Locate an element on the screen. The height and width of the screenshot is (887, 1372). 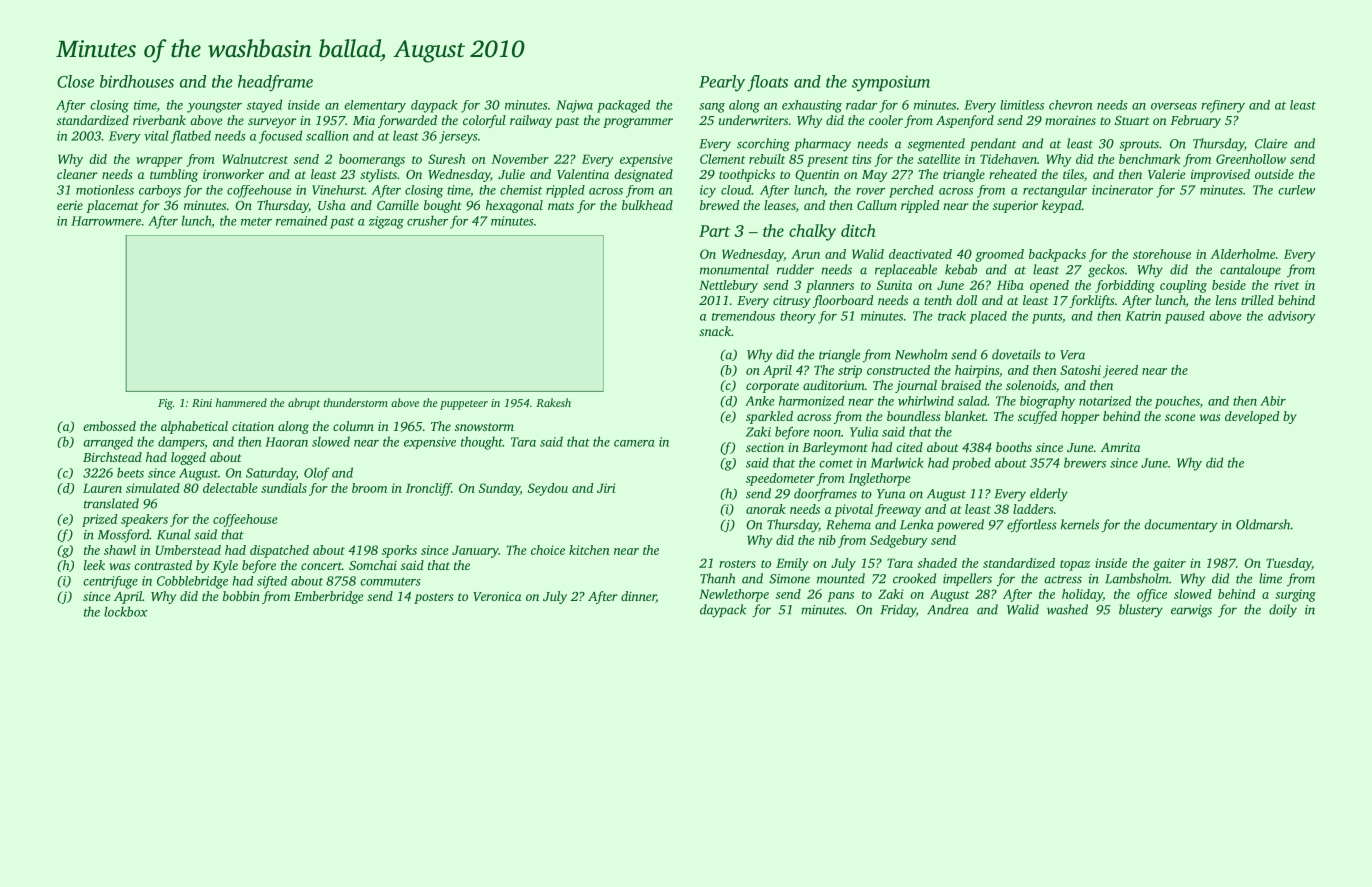
packaged is located at coordinates (623, 106).
